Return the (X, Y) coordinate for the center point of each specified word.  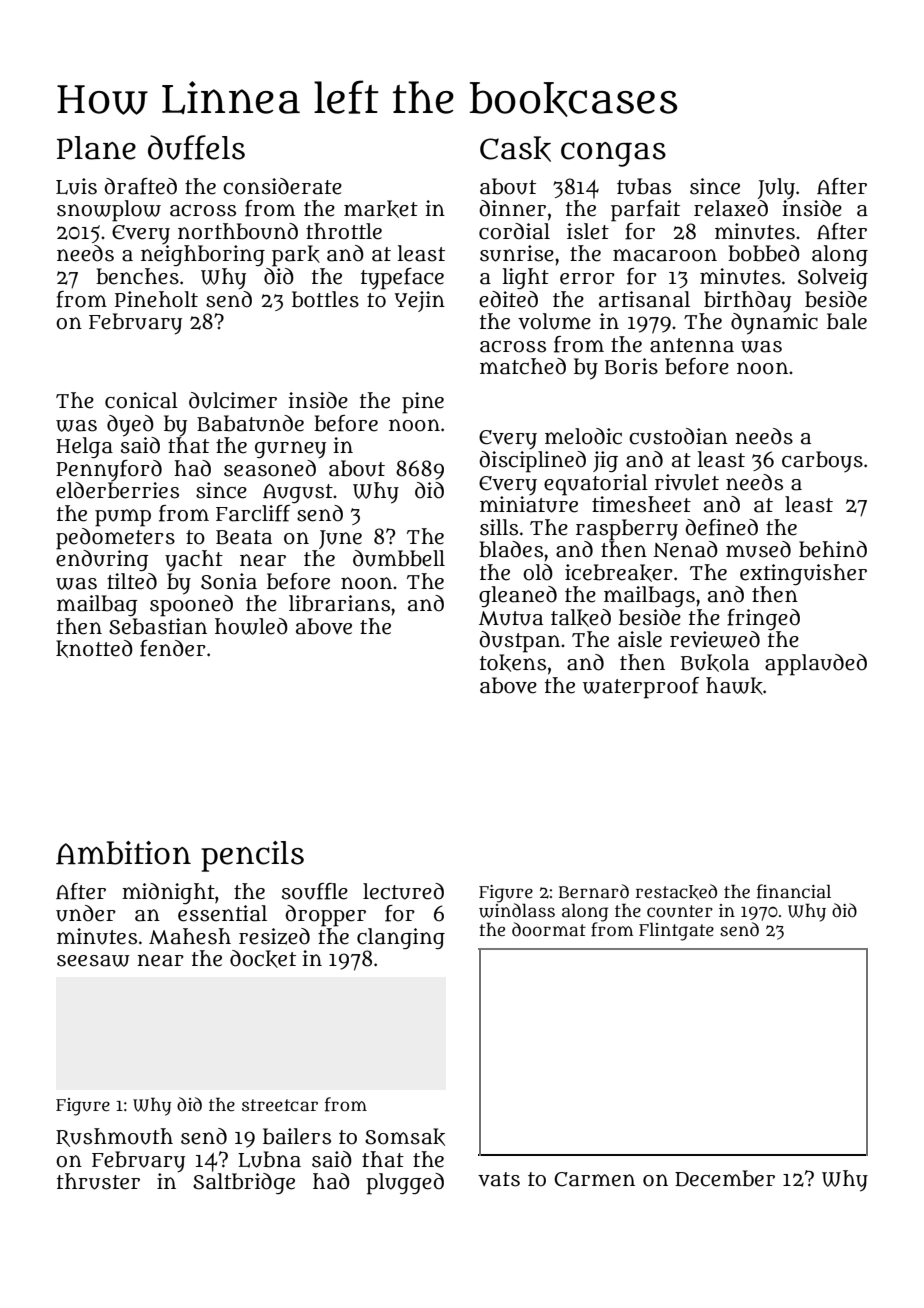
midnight (168, 893)
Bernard (594, 891)
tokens (513, 663)
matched (523, 366)
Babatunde (250, 423)
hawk (734, 686)
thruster (98, 1181)
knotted (94, 649)
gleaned (518, 596)
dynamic (774, 323)
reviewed (715, 639)
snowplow (109, 211)
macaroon (665, 255)
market (381, 209)
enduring (102, 560)
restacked (676, 892)
